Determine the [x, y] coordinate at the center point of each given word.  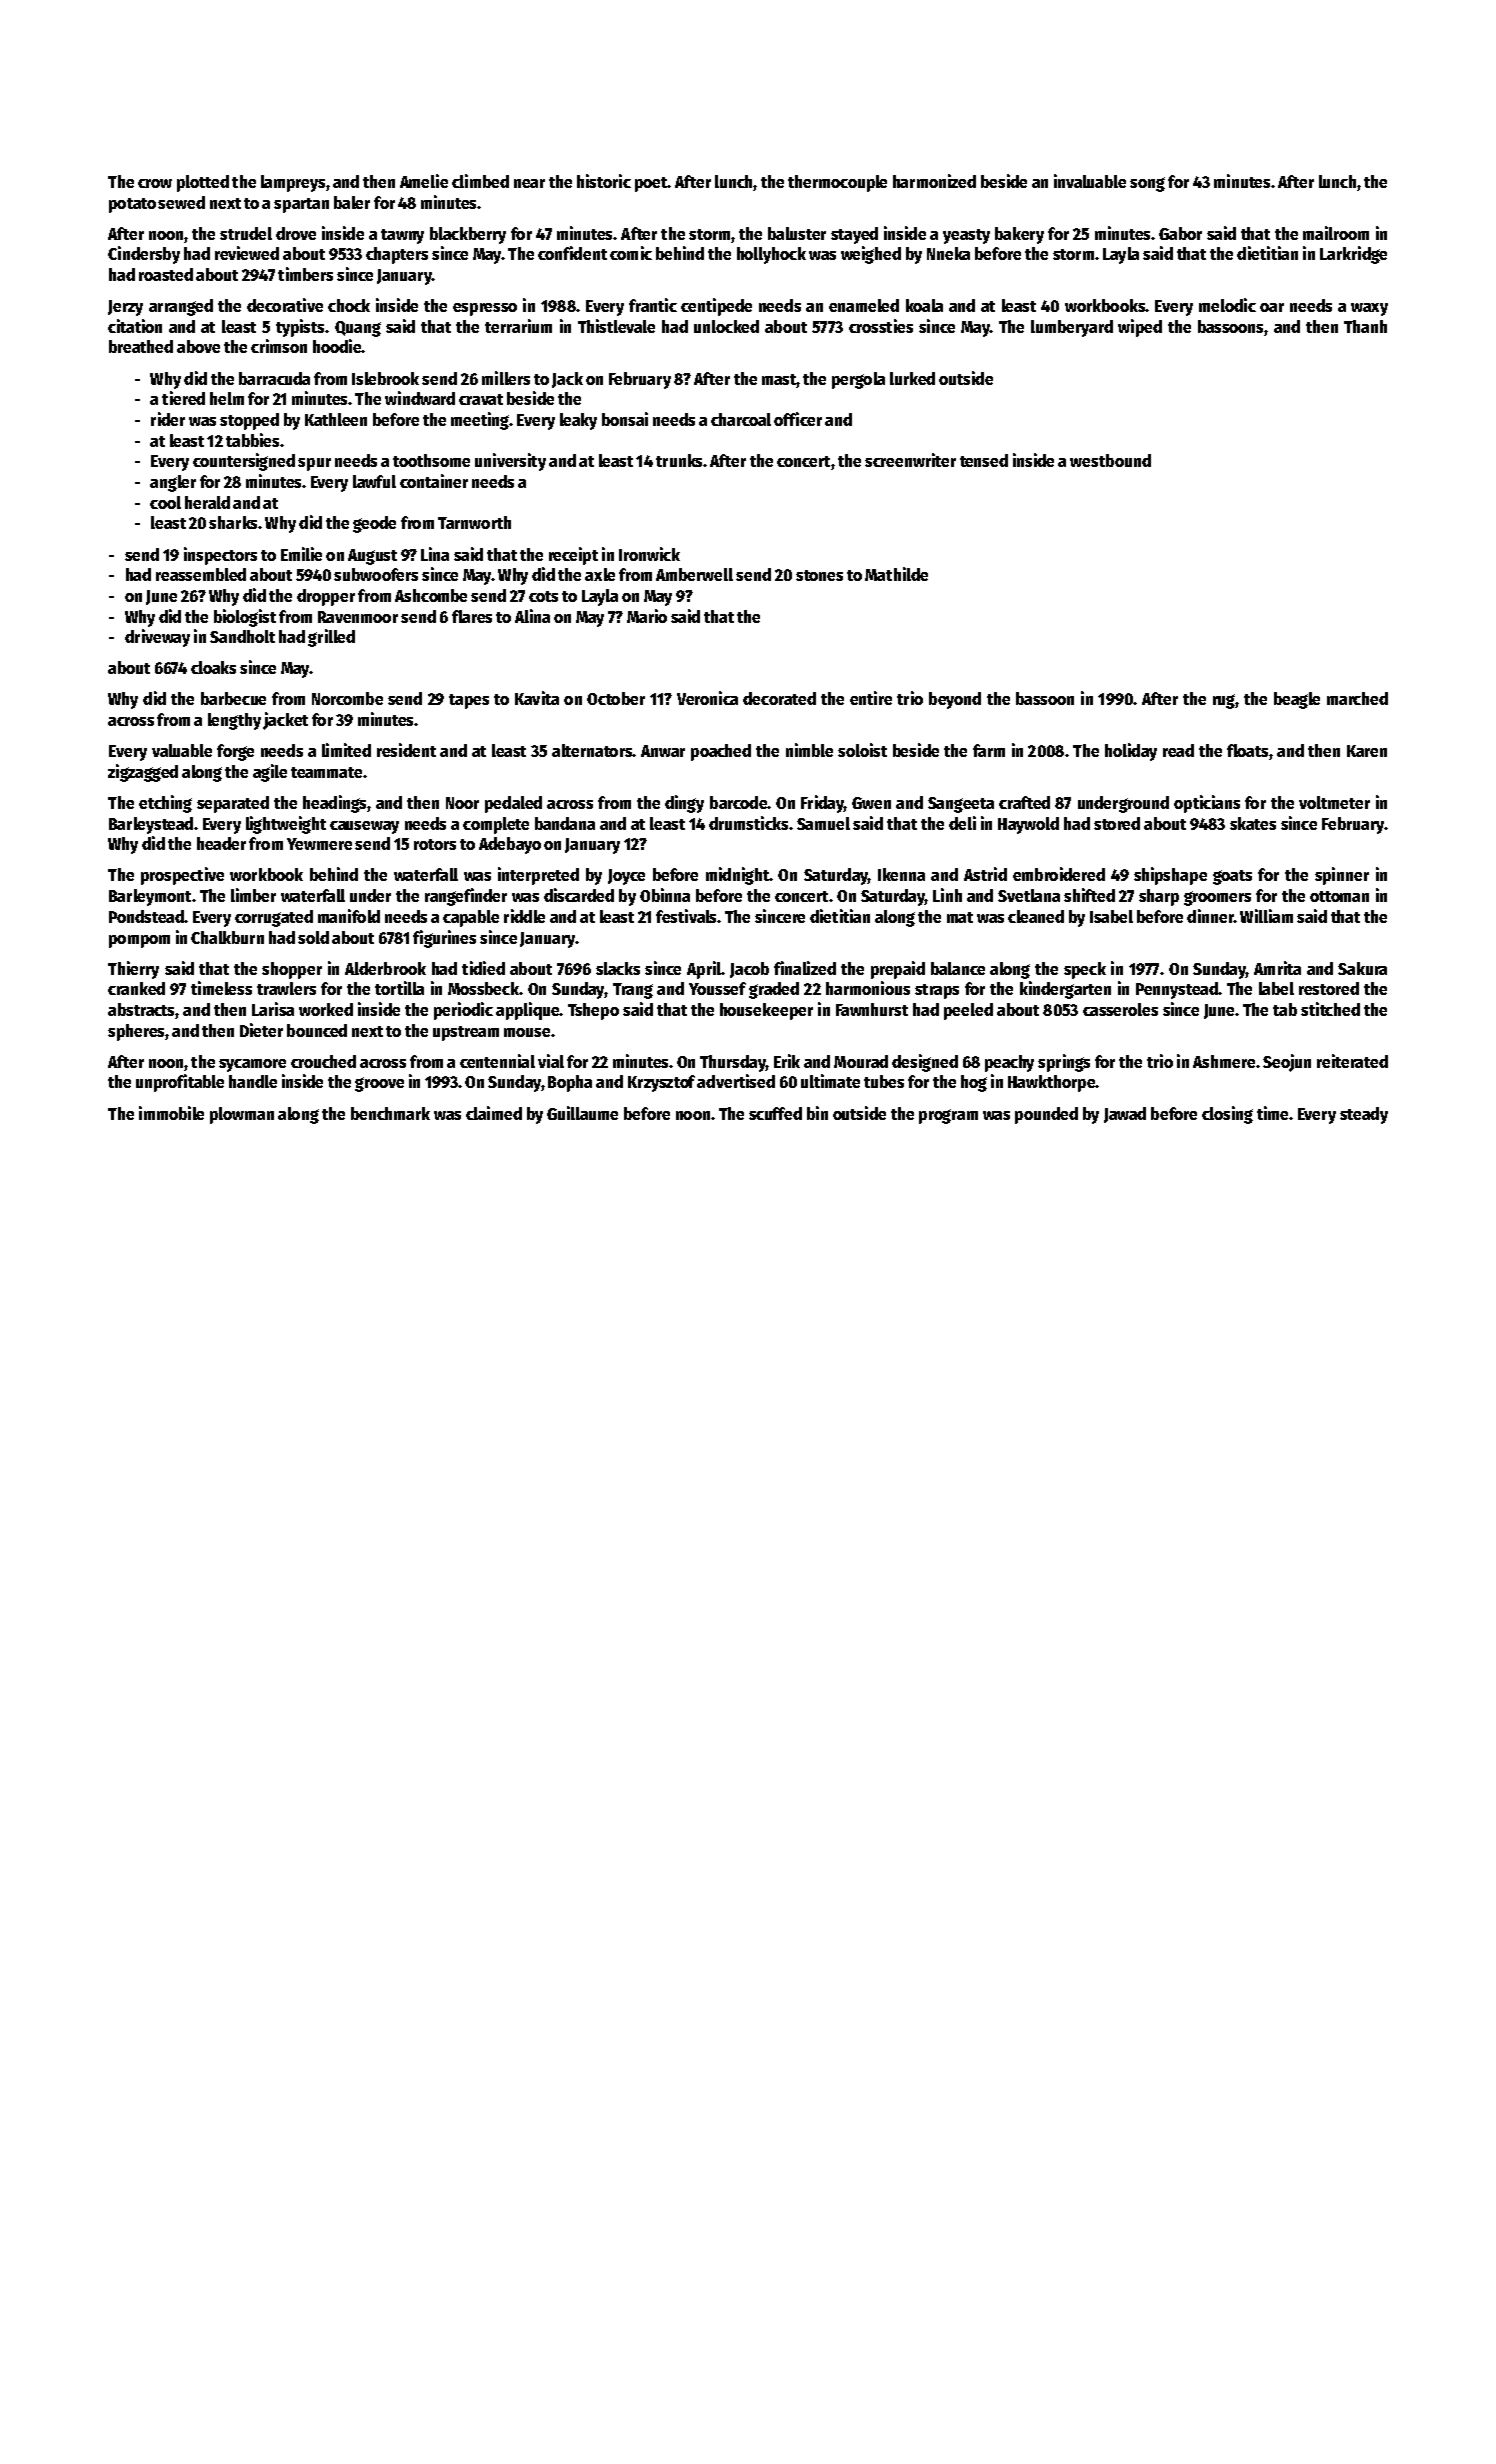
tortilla [399, 988]
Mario [647, 616]
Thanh [1365, 326]
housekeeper [766, 1011]
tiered [183, 398]
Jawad [1125, 1115]
